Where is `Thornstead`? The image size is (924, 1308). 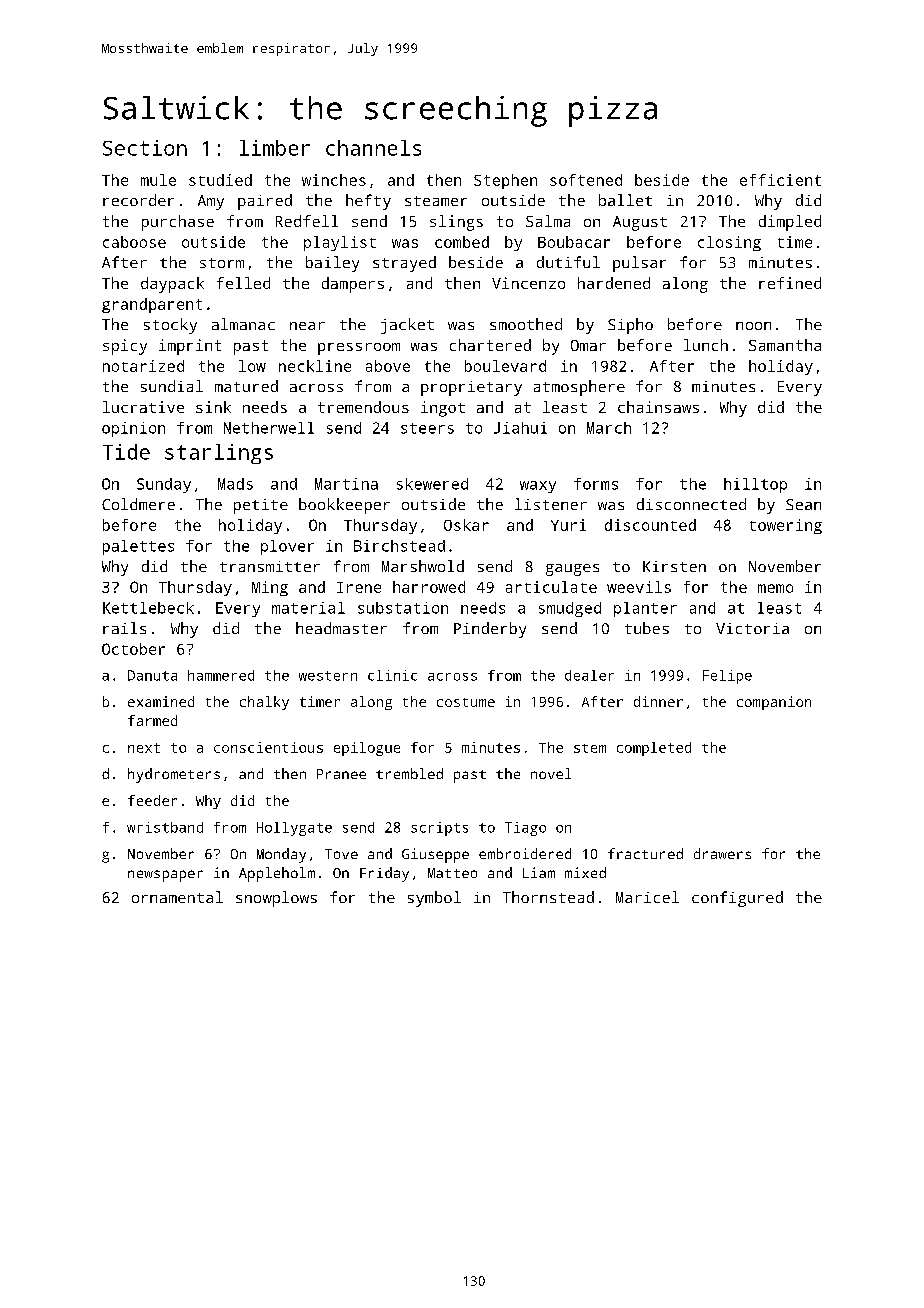
Thornstead is located at coordinates (548, 897).
